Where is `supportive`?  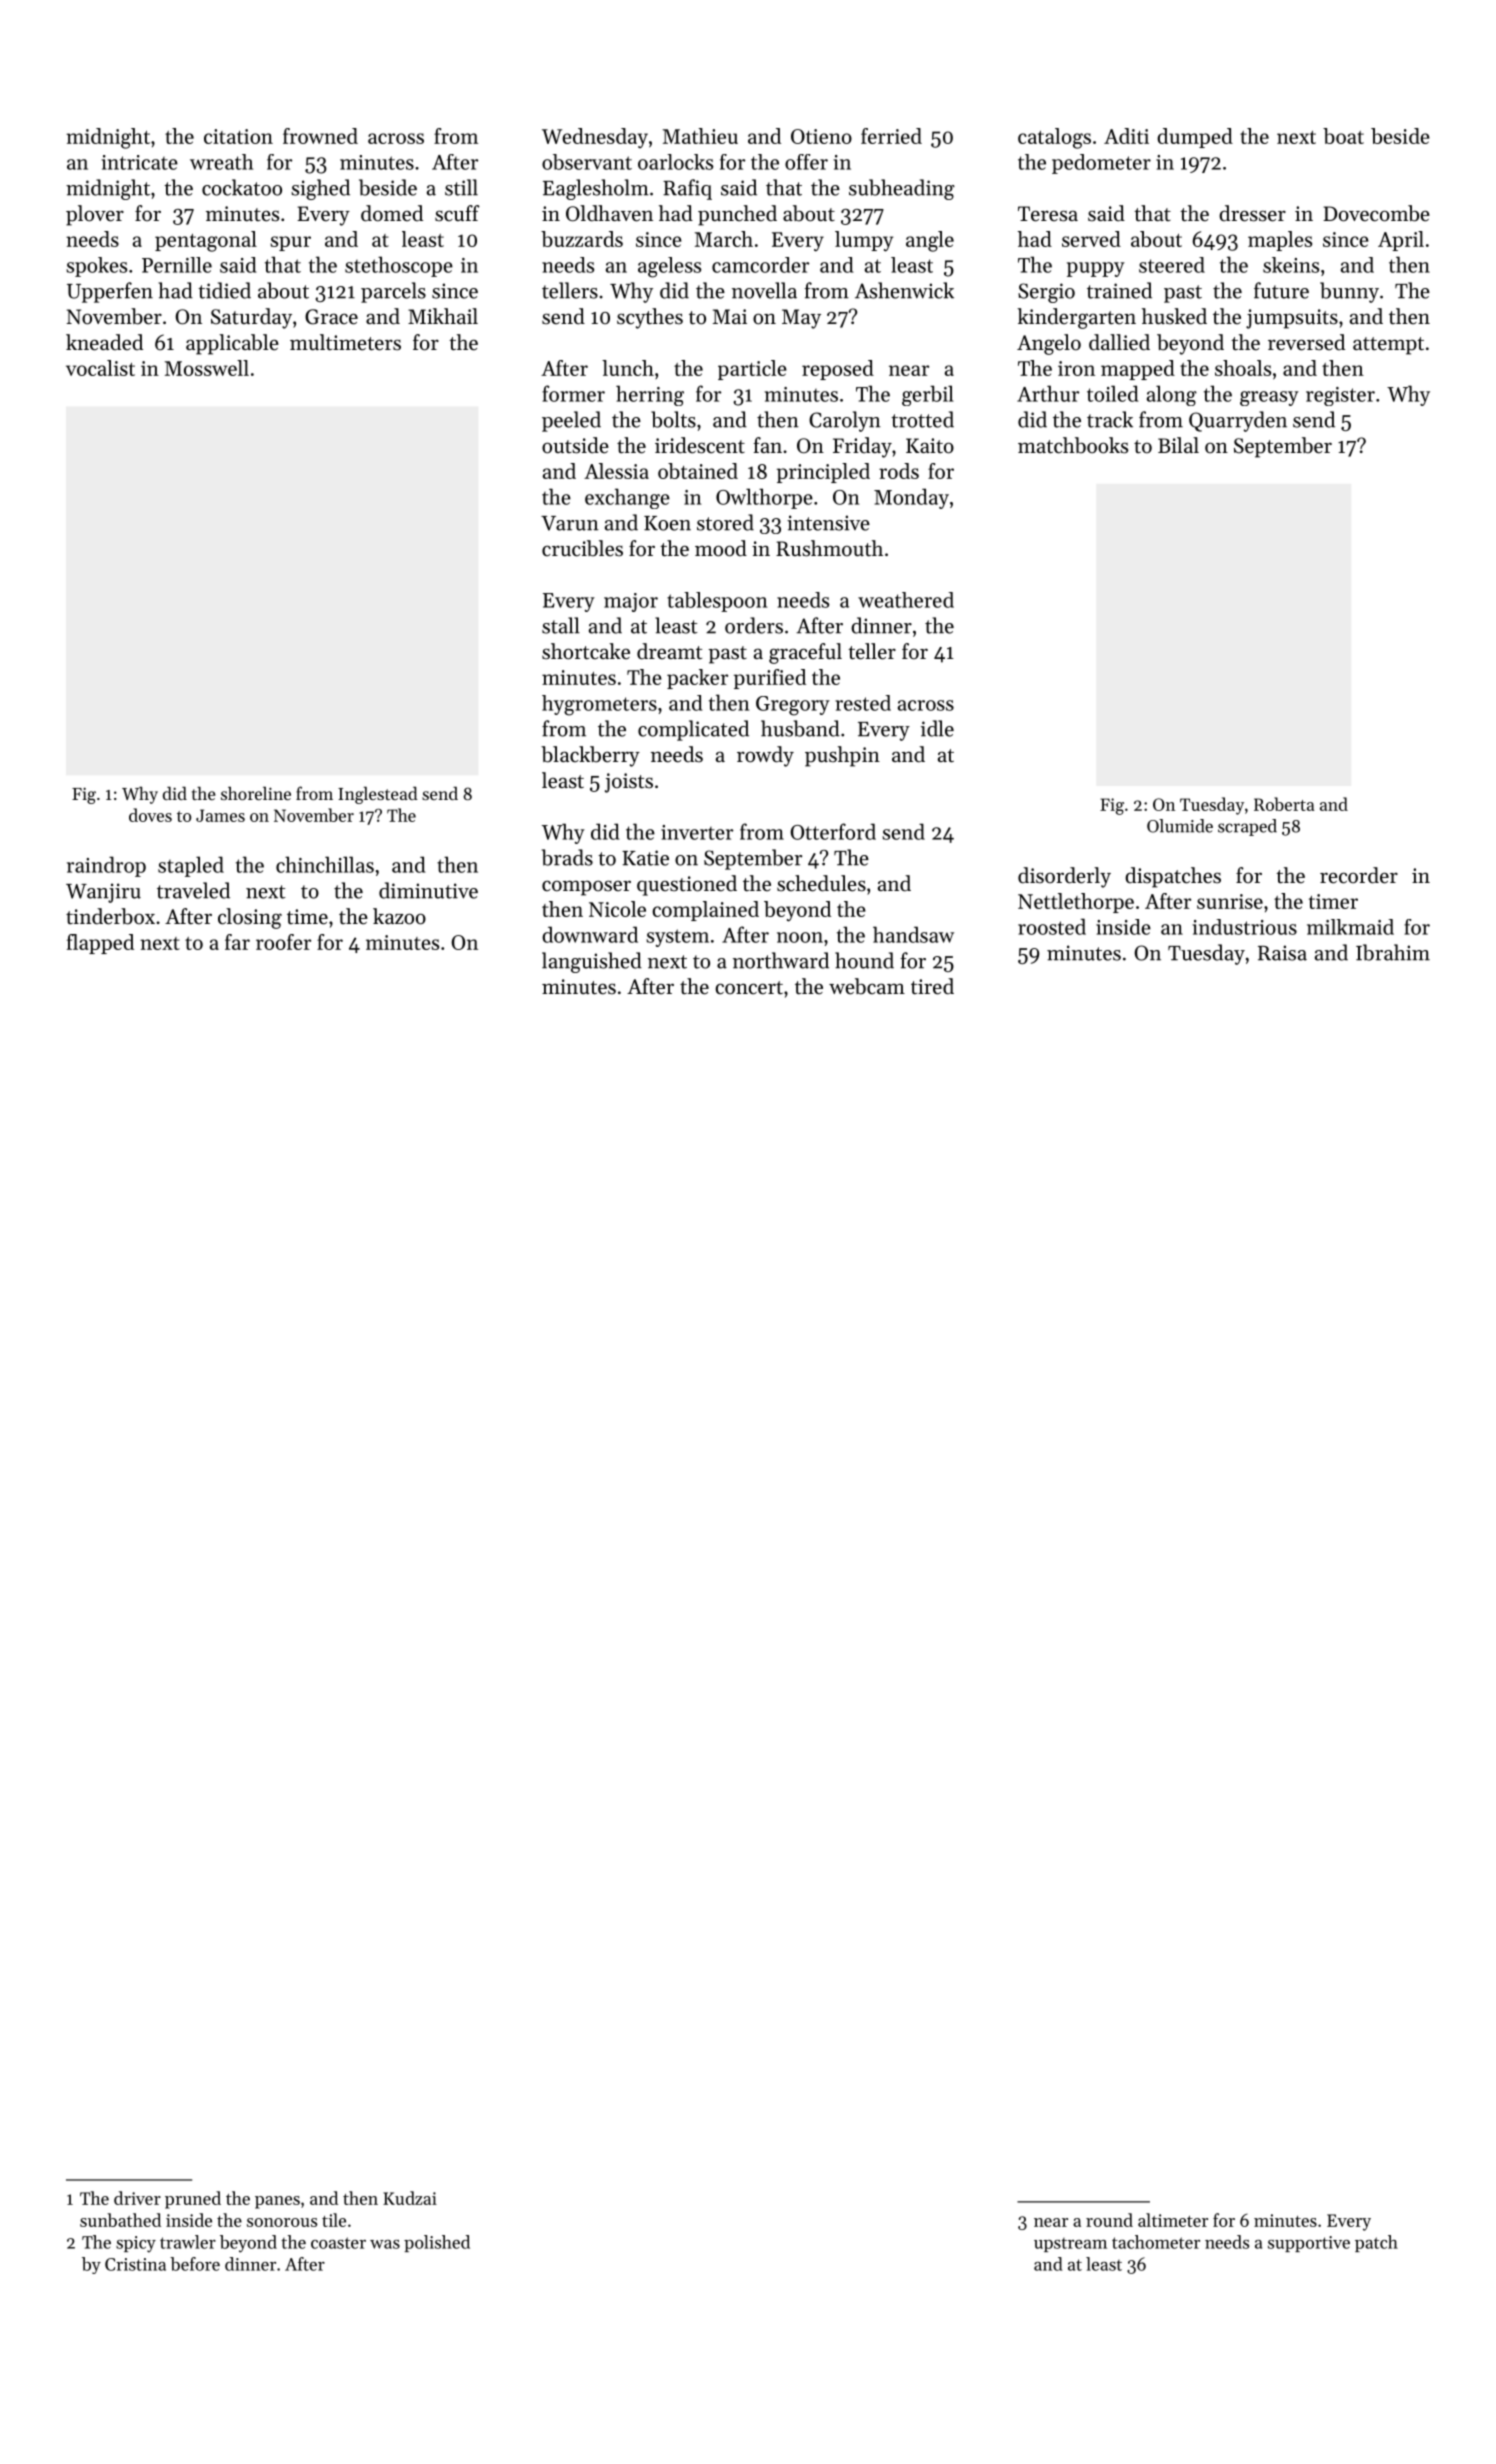 supportive is located at coordinates (1309, 2244).
